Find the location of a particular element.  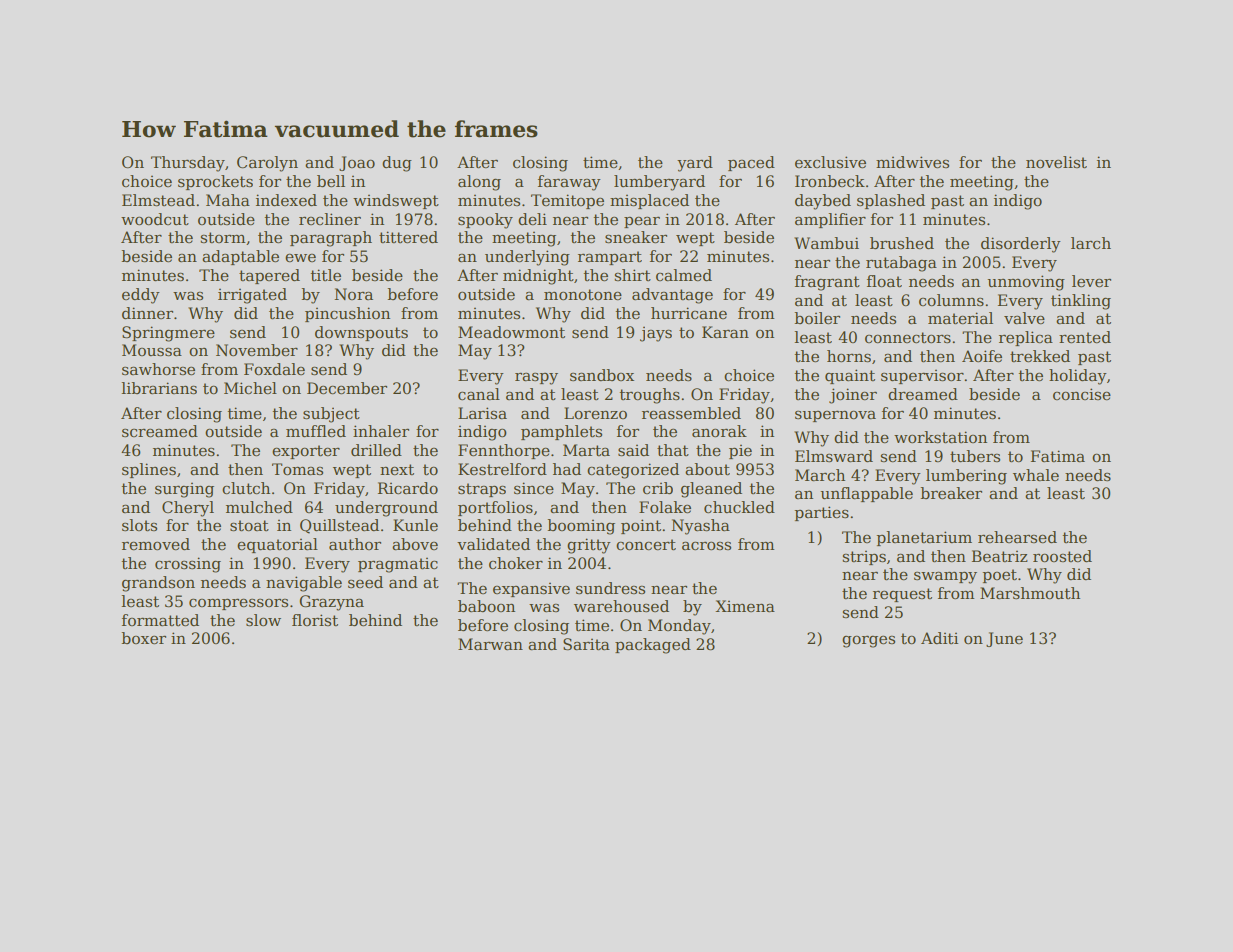

Meadowmont is located at coordinates (511, 332).
